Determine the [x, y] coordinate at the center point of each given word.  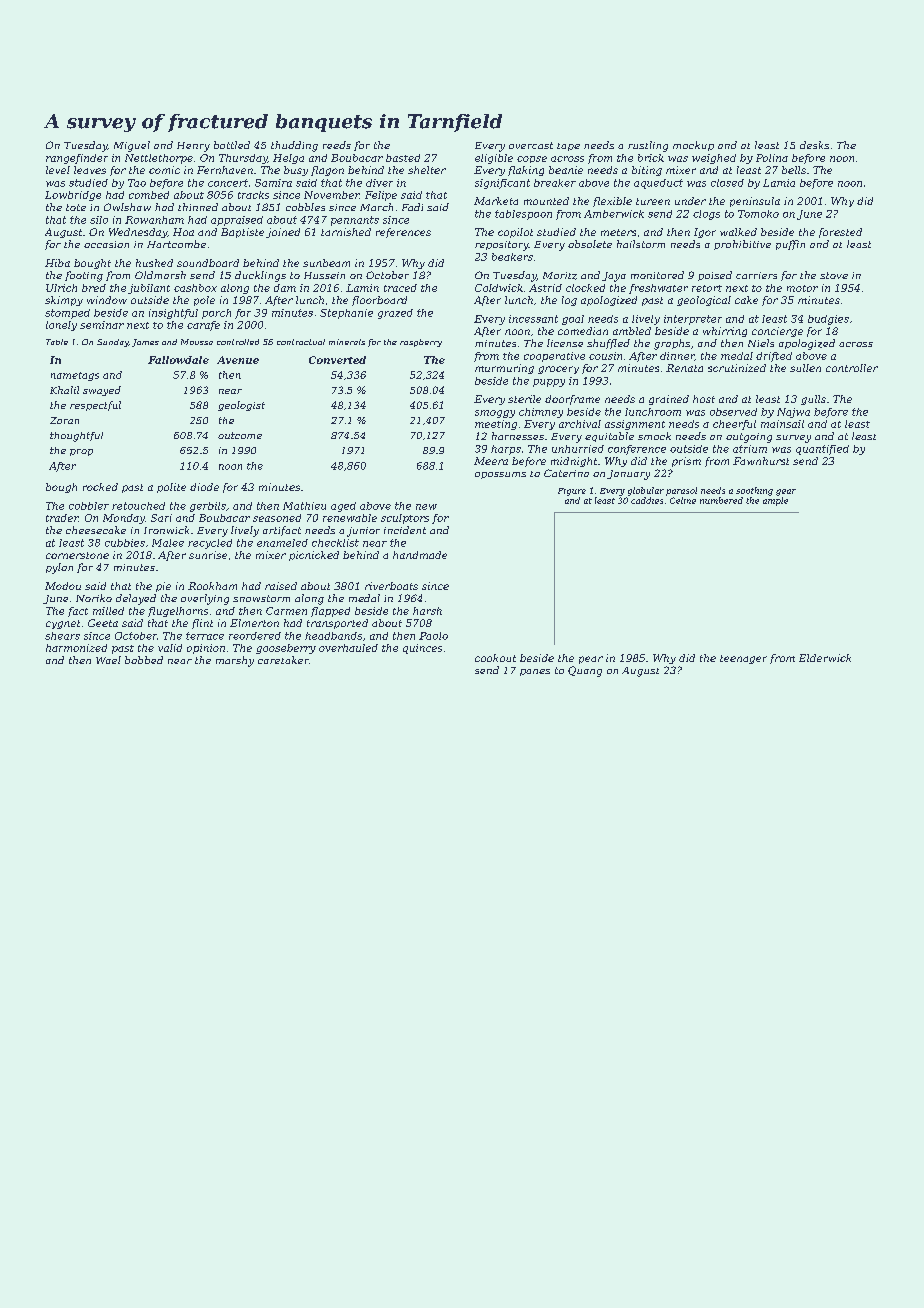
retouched [138, 506]
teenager [743, 659]
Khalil [64, 390]
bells [794, 170]
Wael [108, 660]
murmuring [504, 369]
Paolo [433, 636]
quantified [822, 450]
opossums [500, 475]
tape [568, 147]
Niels [761, 343]
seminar [102, 325]
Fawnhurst [761, 461]
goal [573, 320]
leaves [90, 170]
